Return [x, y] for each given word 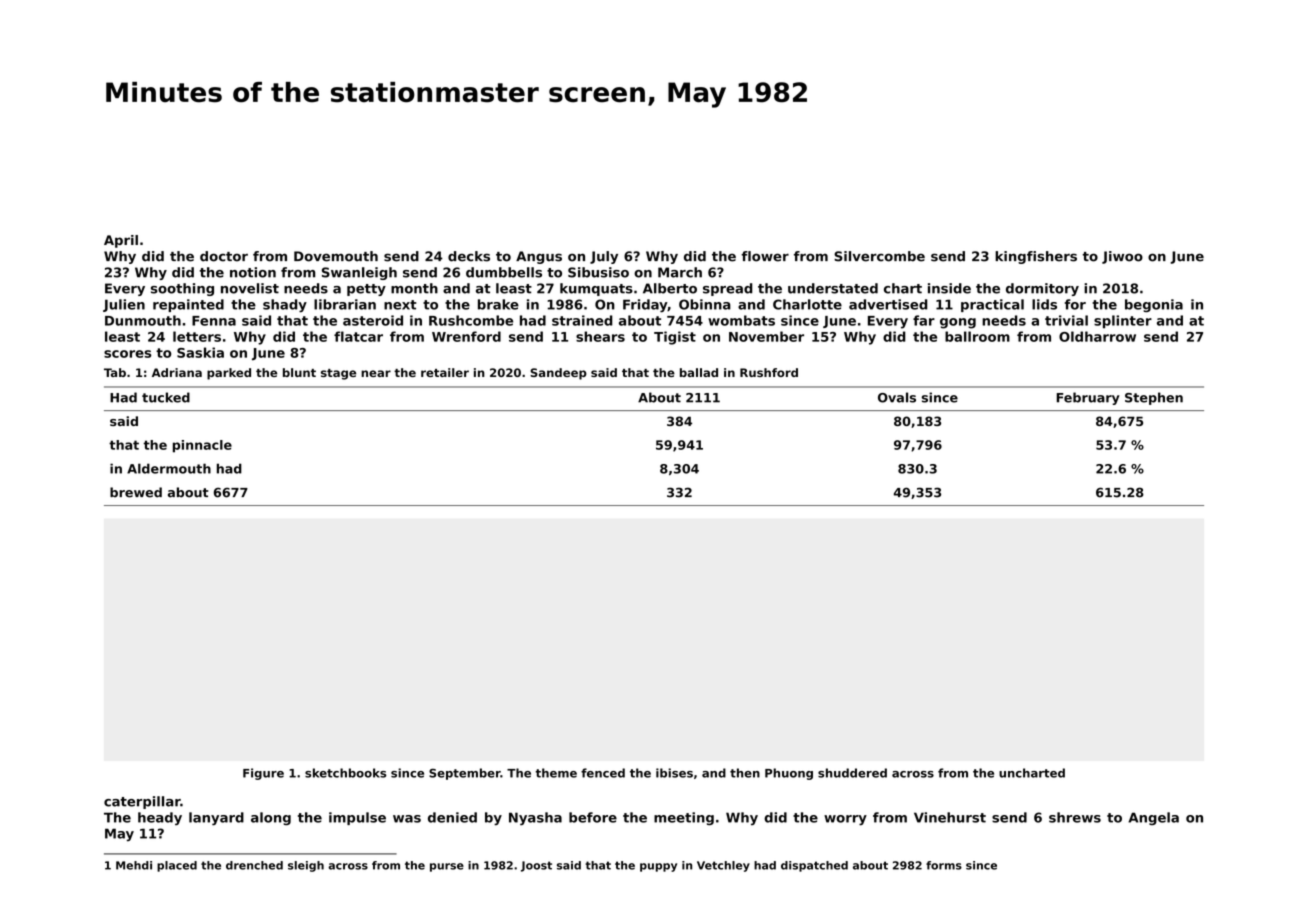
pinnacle [202, 446]
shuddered [852, 773]
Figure [263, 774]
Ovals [897, 397]
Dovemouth [336, 256]
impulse [357, 818]
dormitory [1042, 289]
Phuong [789, 774]
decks [469, 256]
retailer [445, 372]
